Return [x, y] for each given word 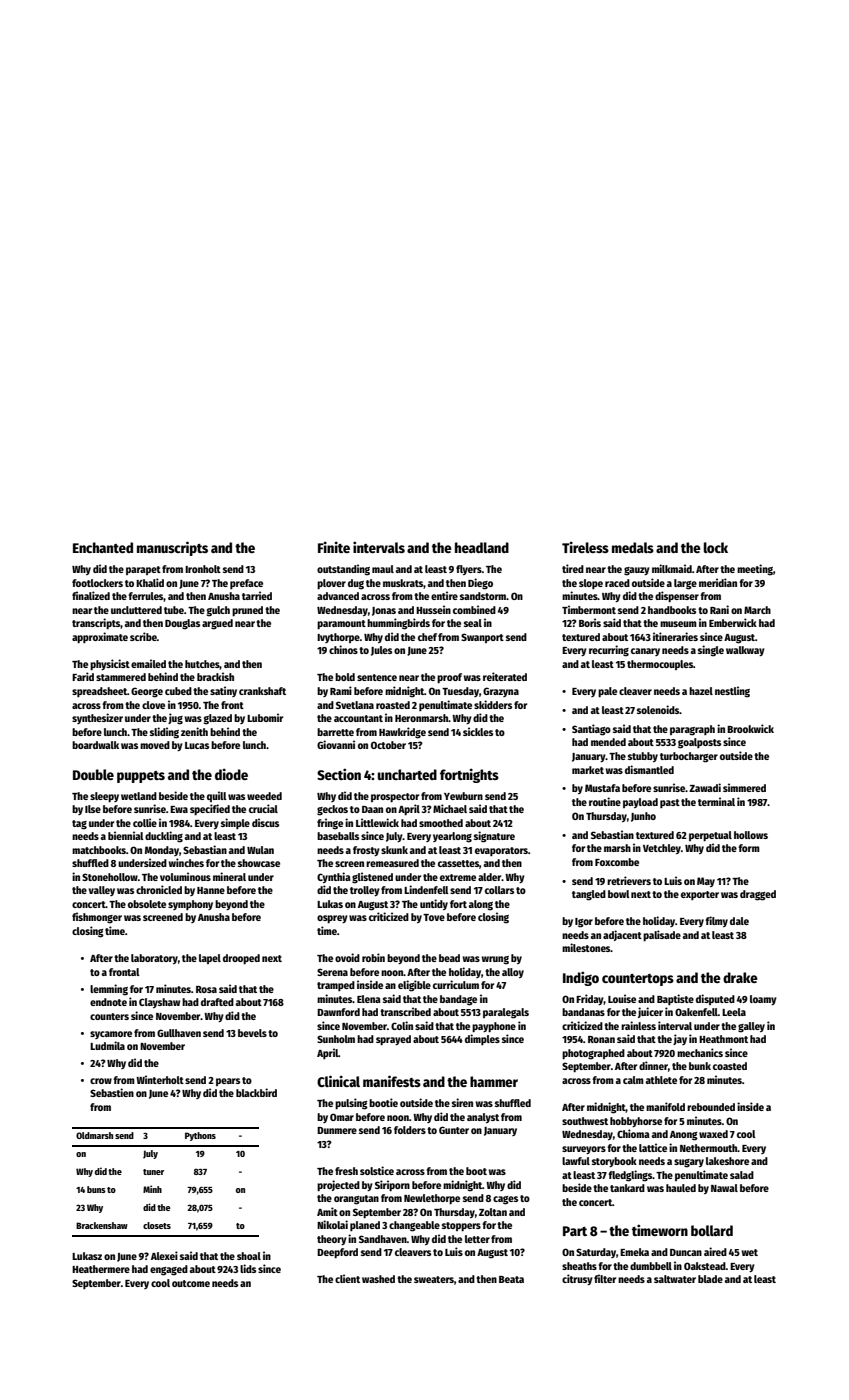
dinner [653, 1065]
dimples [482, 1039]
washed [378, 1279]
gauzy [637, 571]
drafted [217, 1002]
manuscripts [172, 548]
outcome [191, 1283]
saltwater [675, 1279]
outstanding [343, 570]
